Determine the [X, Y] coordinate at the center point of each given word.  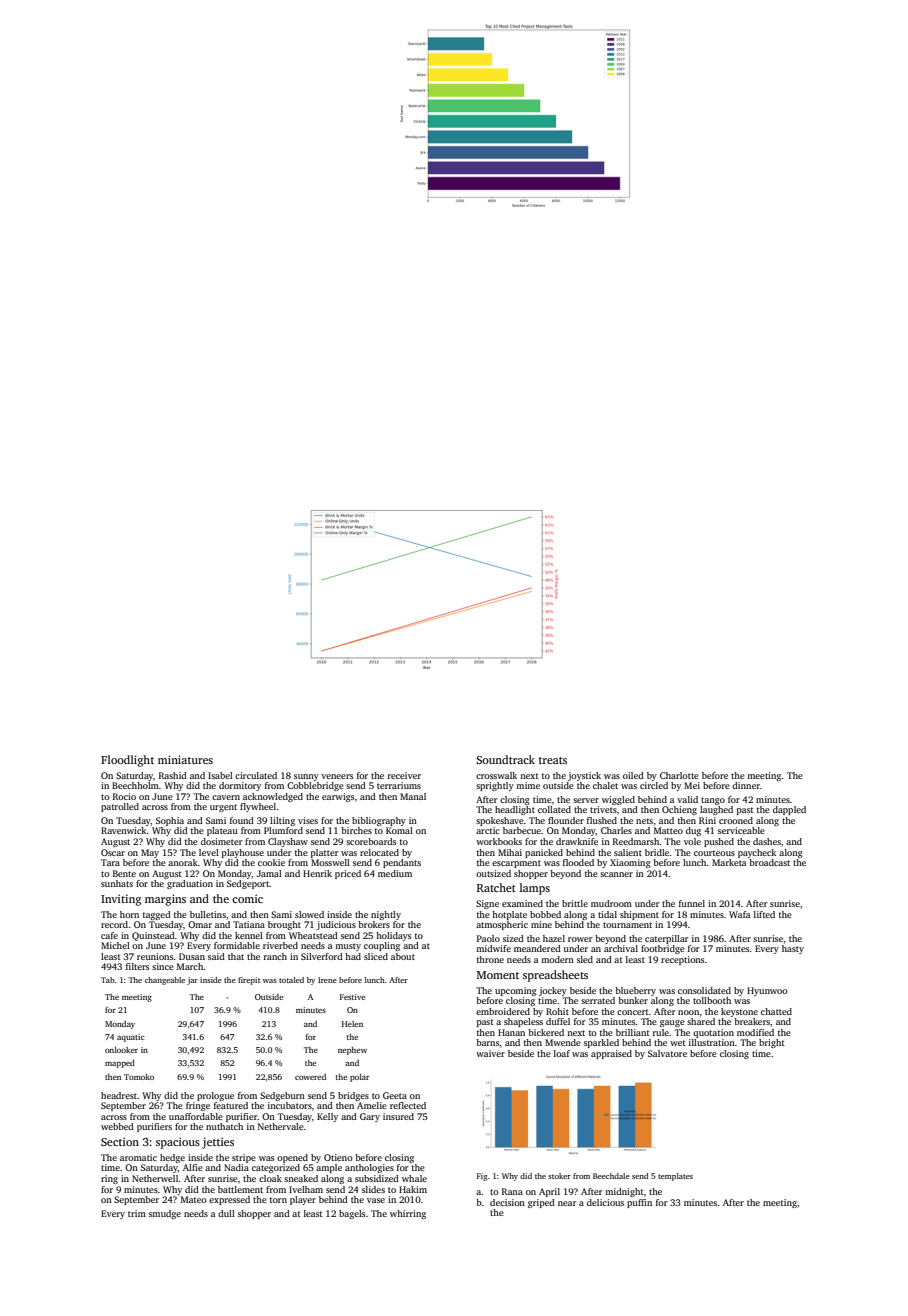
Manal [413, 796]
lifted [764, 914]
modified [755, 1032]
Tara [110, 862]
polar [359, 1078]
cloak [270, 1178]
